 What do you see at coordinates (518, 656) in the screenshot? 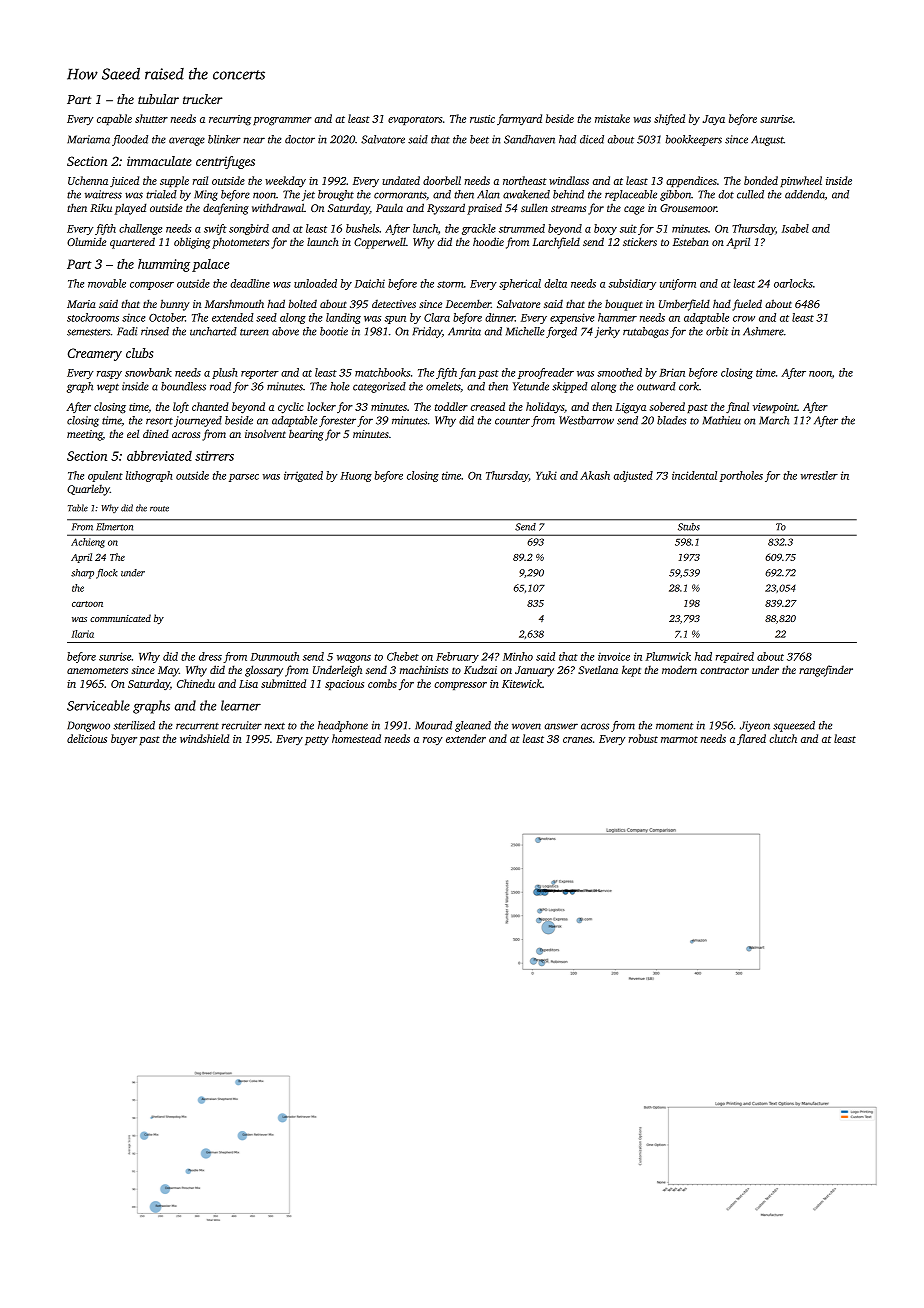
I see `Minho` at bounding box center [518, 656].
